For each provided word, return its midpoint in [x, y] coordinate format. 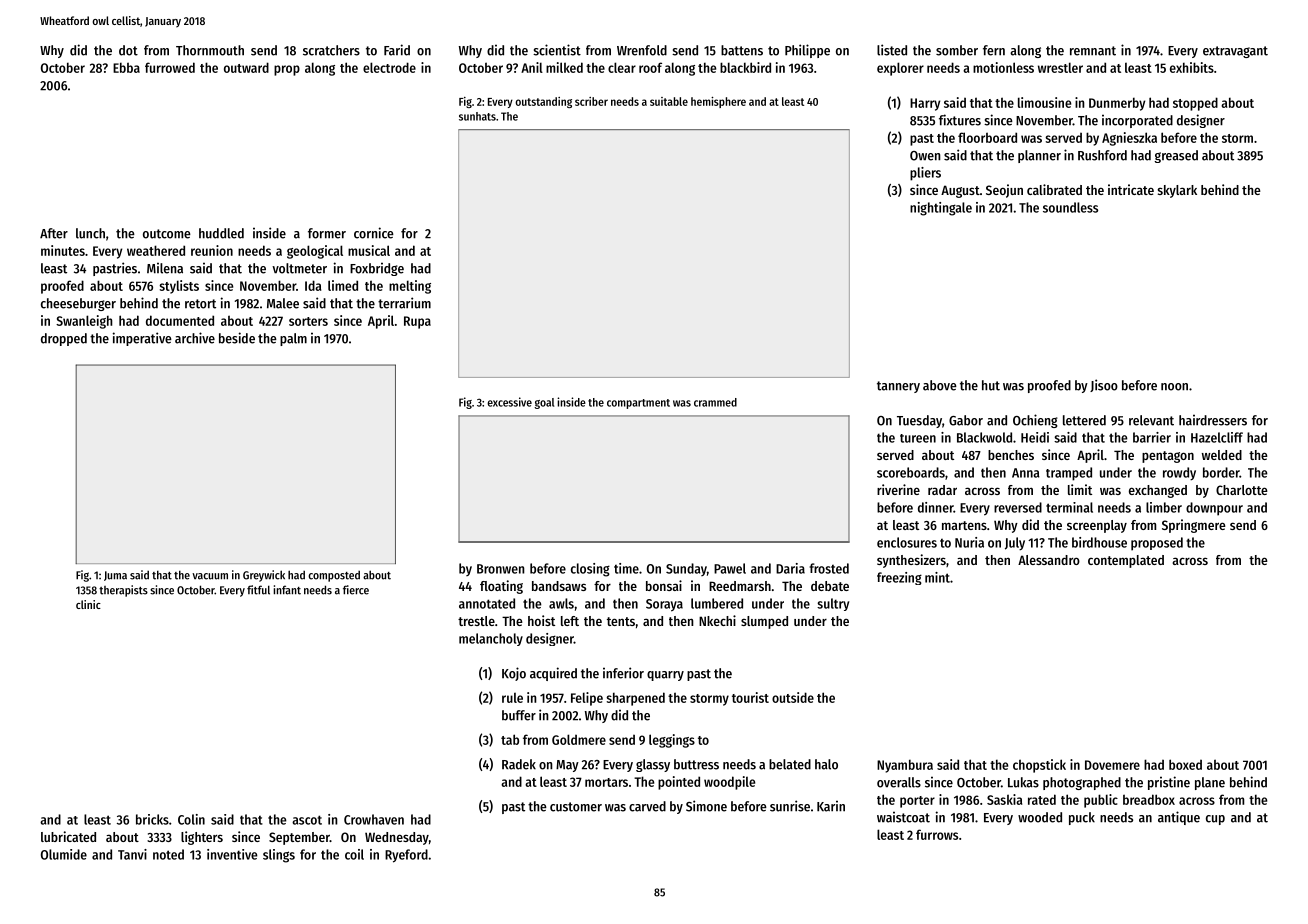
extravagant [1235, 52]
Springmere [1194, 526]
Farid [397, 50]
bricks [152, 819]
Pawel [730, 568]
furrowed [170, 67]
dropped [64, 339]
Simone [706, 806]
